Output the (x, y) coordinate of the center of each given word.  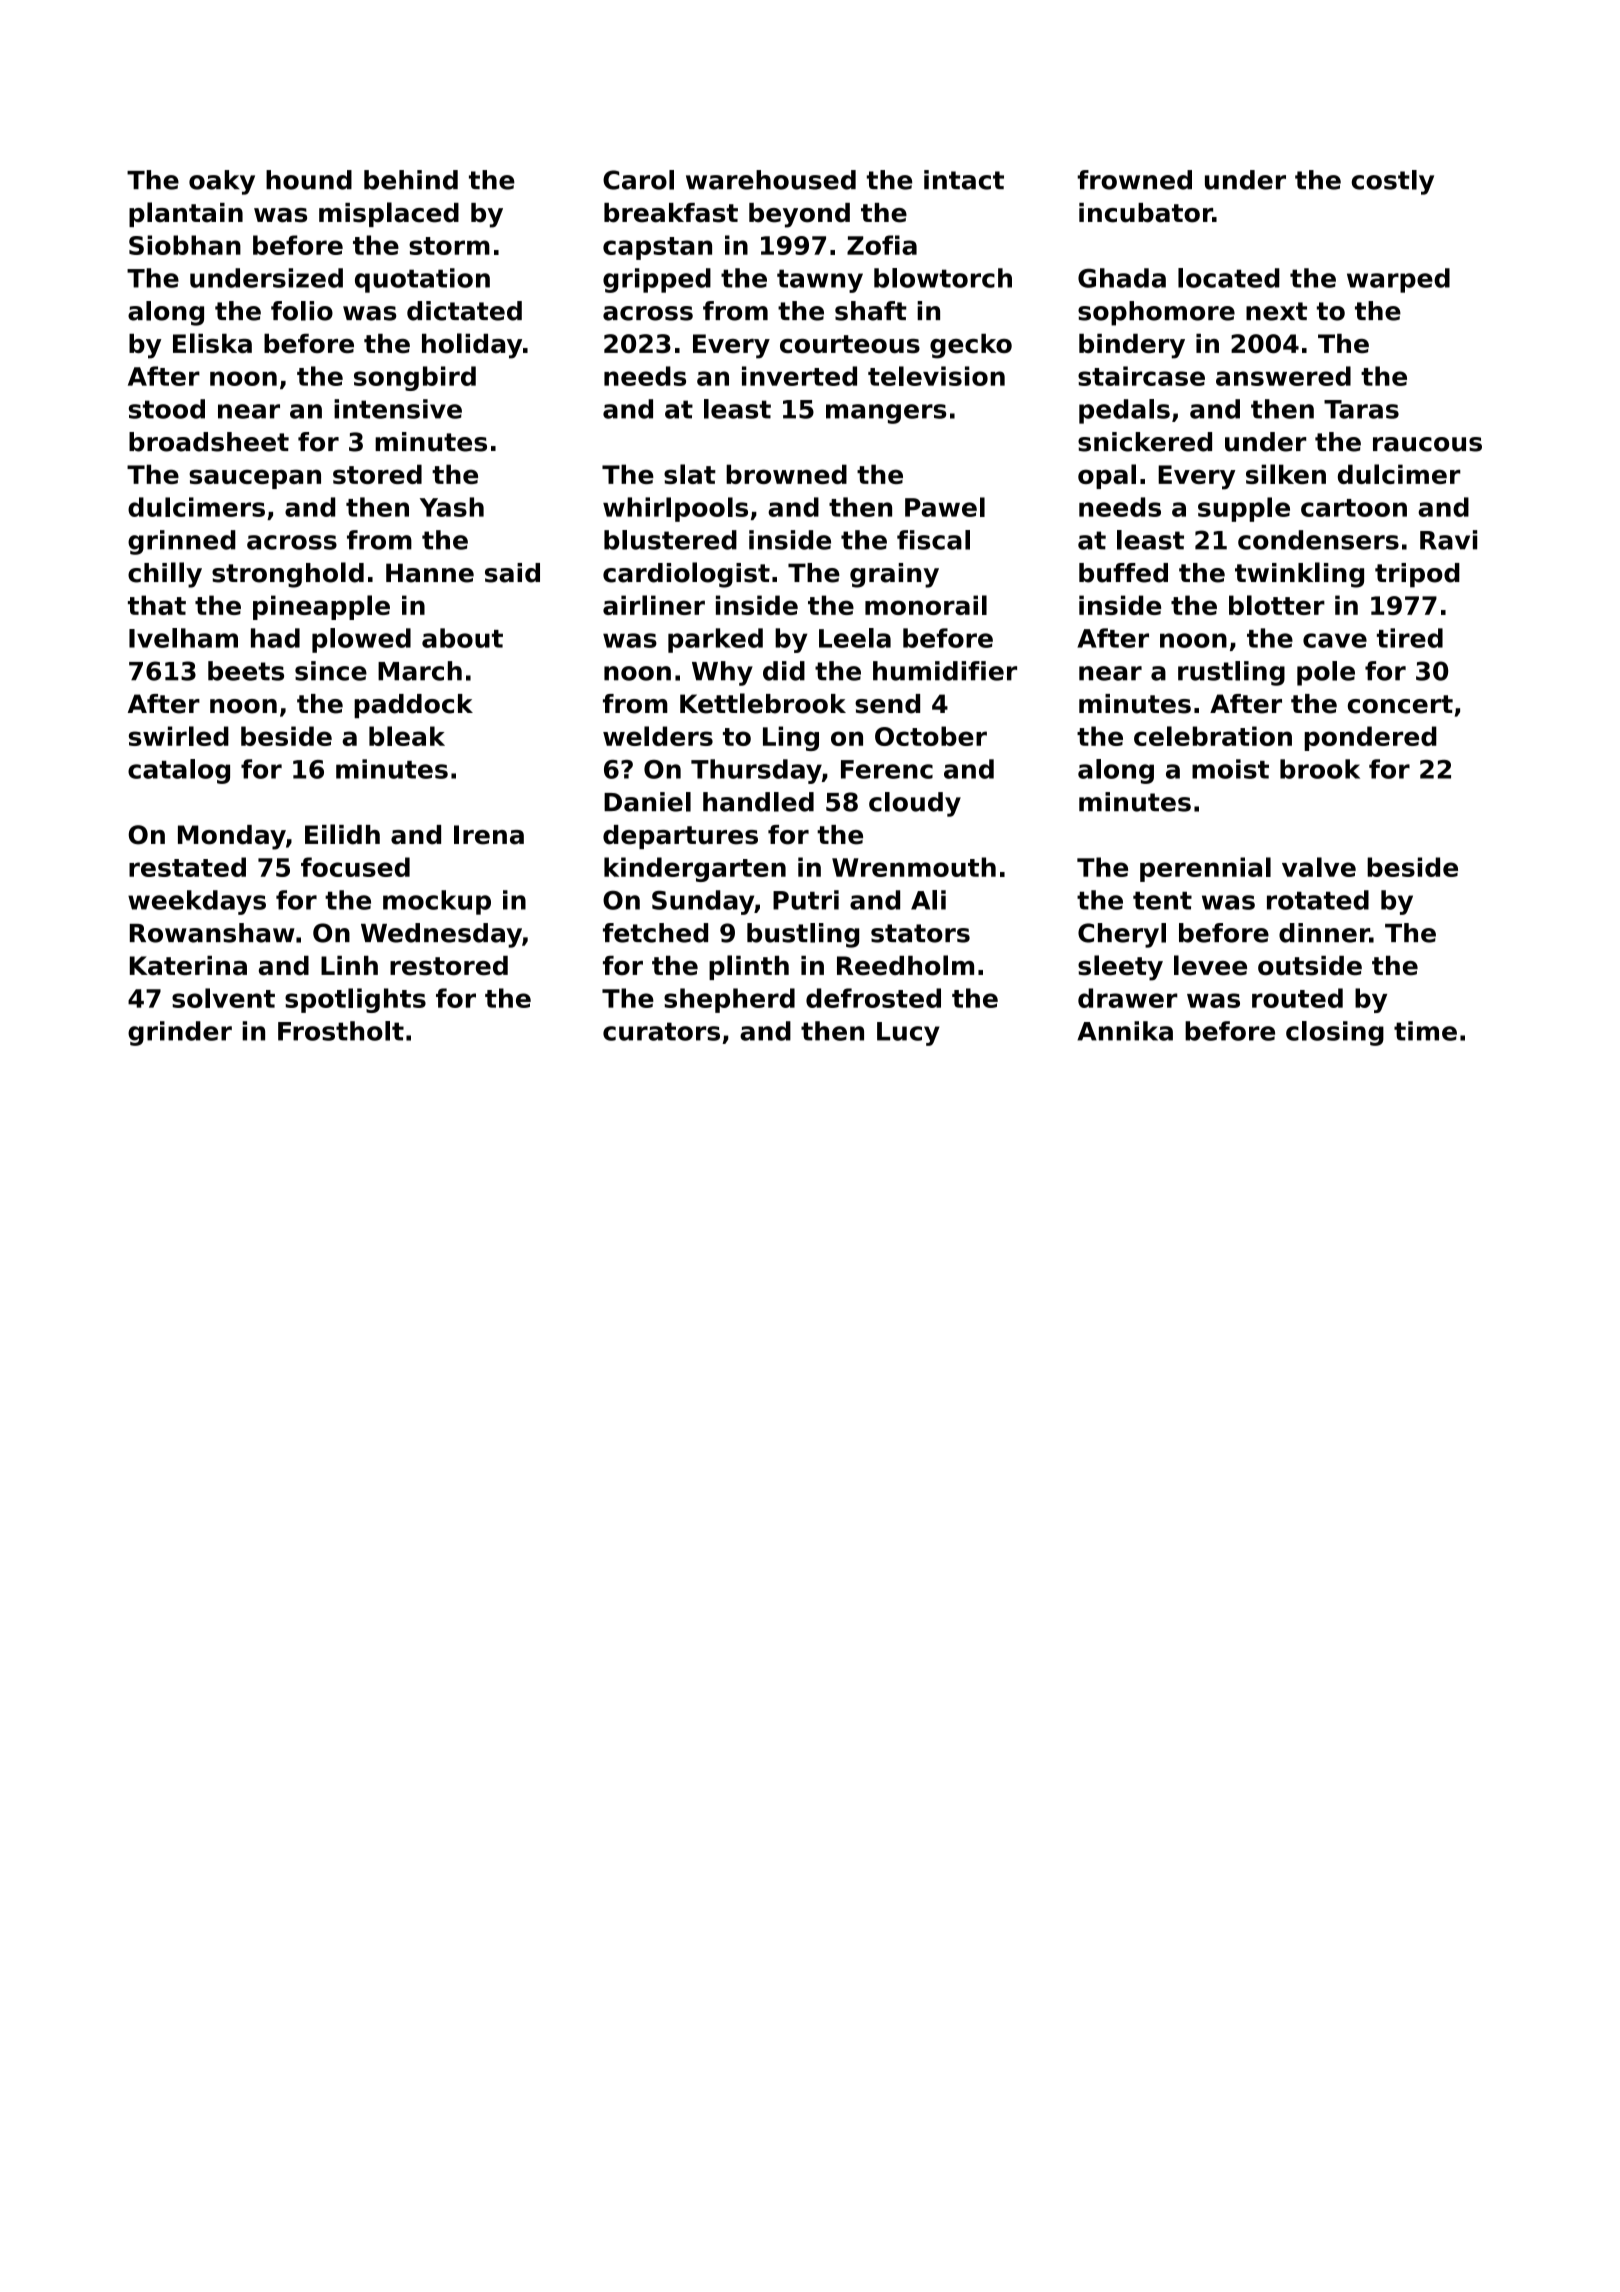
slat (690, 474)
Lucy (908, 1034)
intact (964, 180)
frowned (1134, 180)
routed (1297, 998)
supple (1244, 509)
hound (309, 180)
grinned (182, 542)
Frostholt (341, 1031)
